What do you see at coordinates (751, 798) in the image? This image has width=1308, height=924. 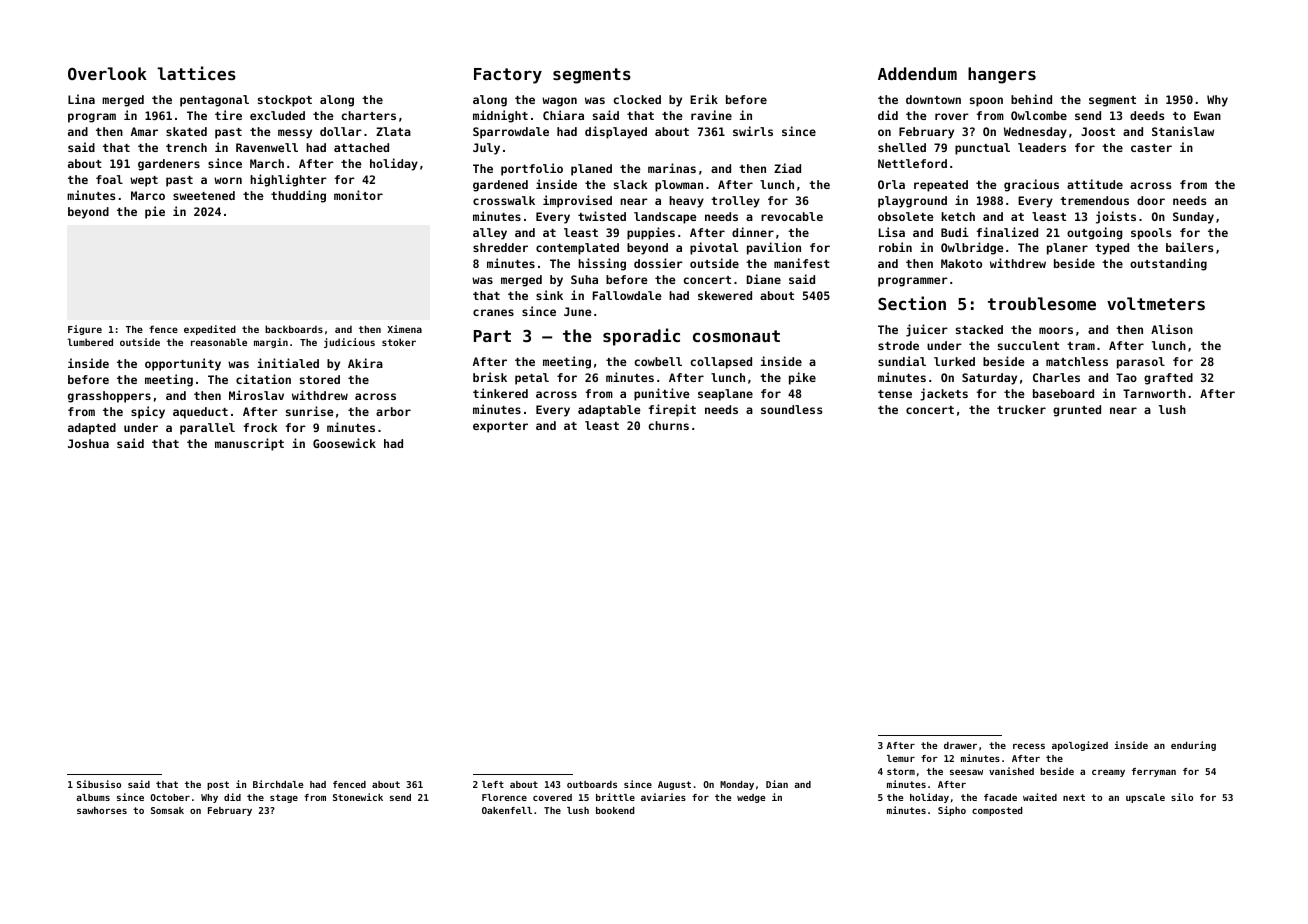 I see `wedge` at bounding box center [751, 798].
